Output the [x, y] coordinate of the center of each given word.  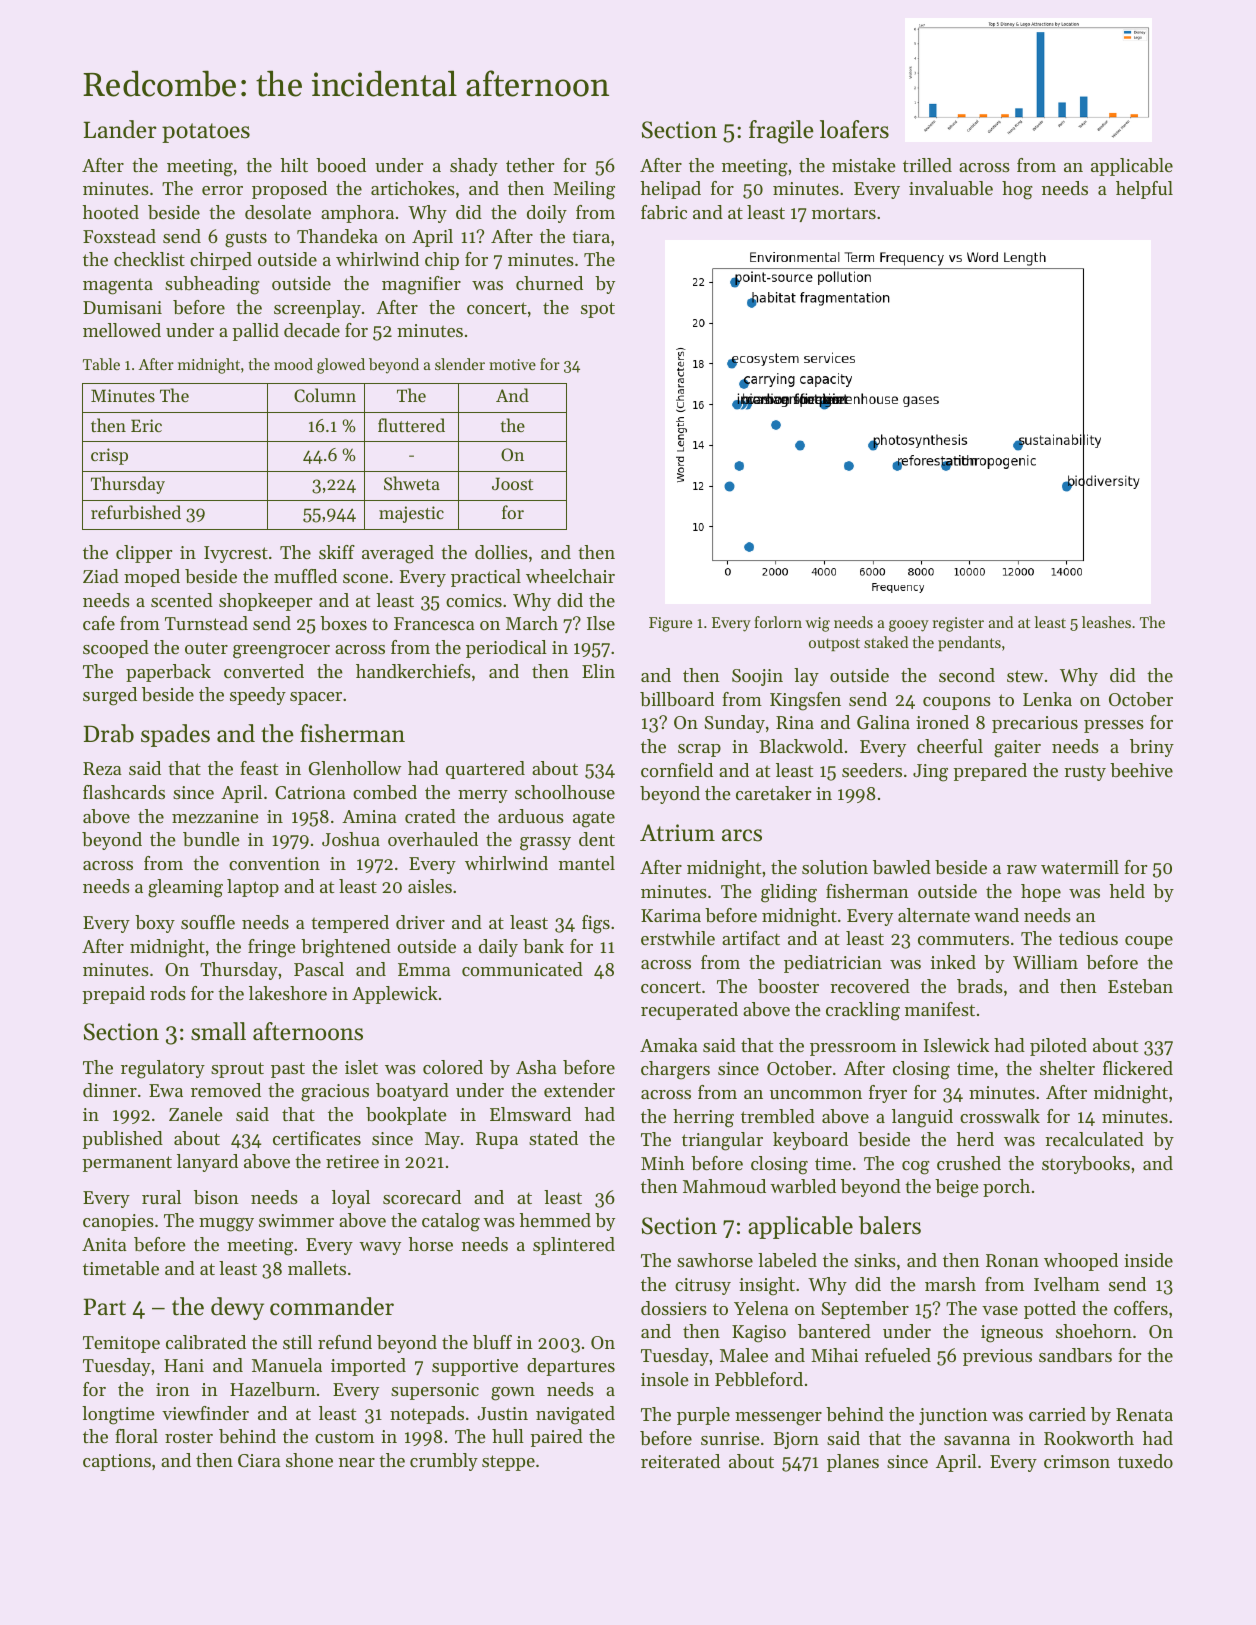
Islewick [956, 1045]
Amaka [669, 1045]
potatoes [206, 133]
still [297, 1342]
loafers [854, 129]
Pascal [319, 969]
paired [556, 1438]
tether [530, 165]
